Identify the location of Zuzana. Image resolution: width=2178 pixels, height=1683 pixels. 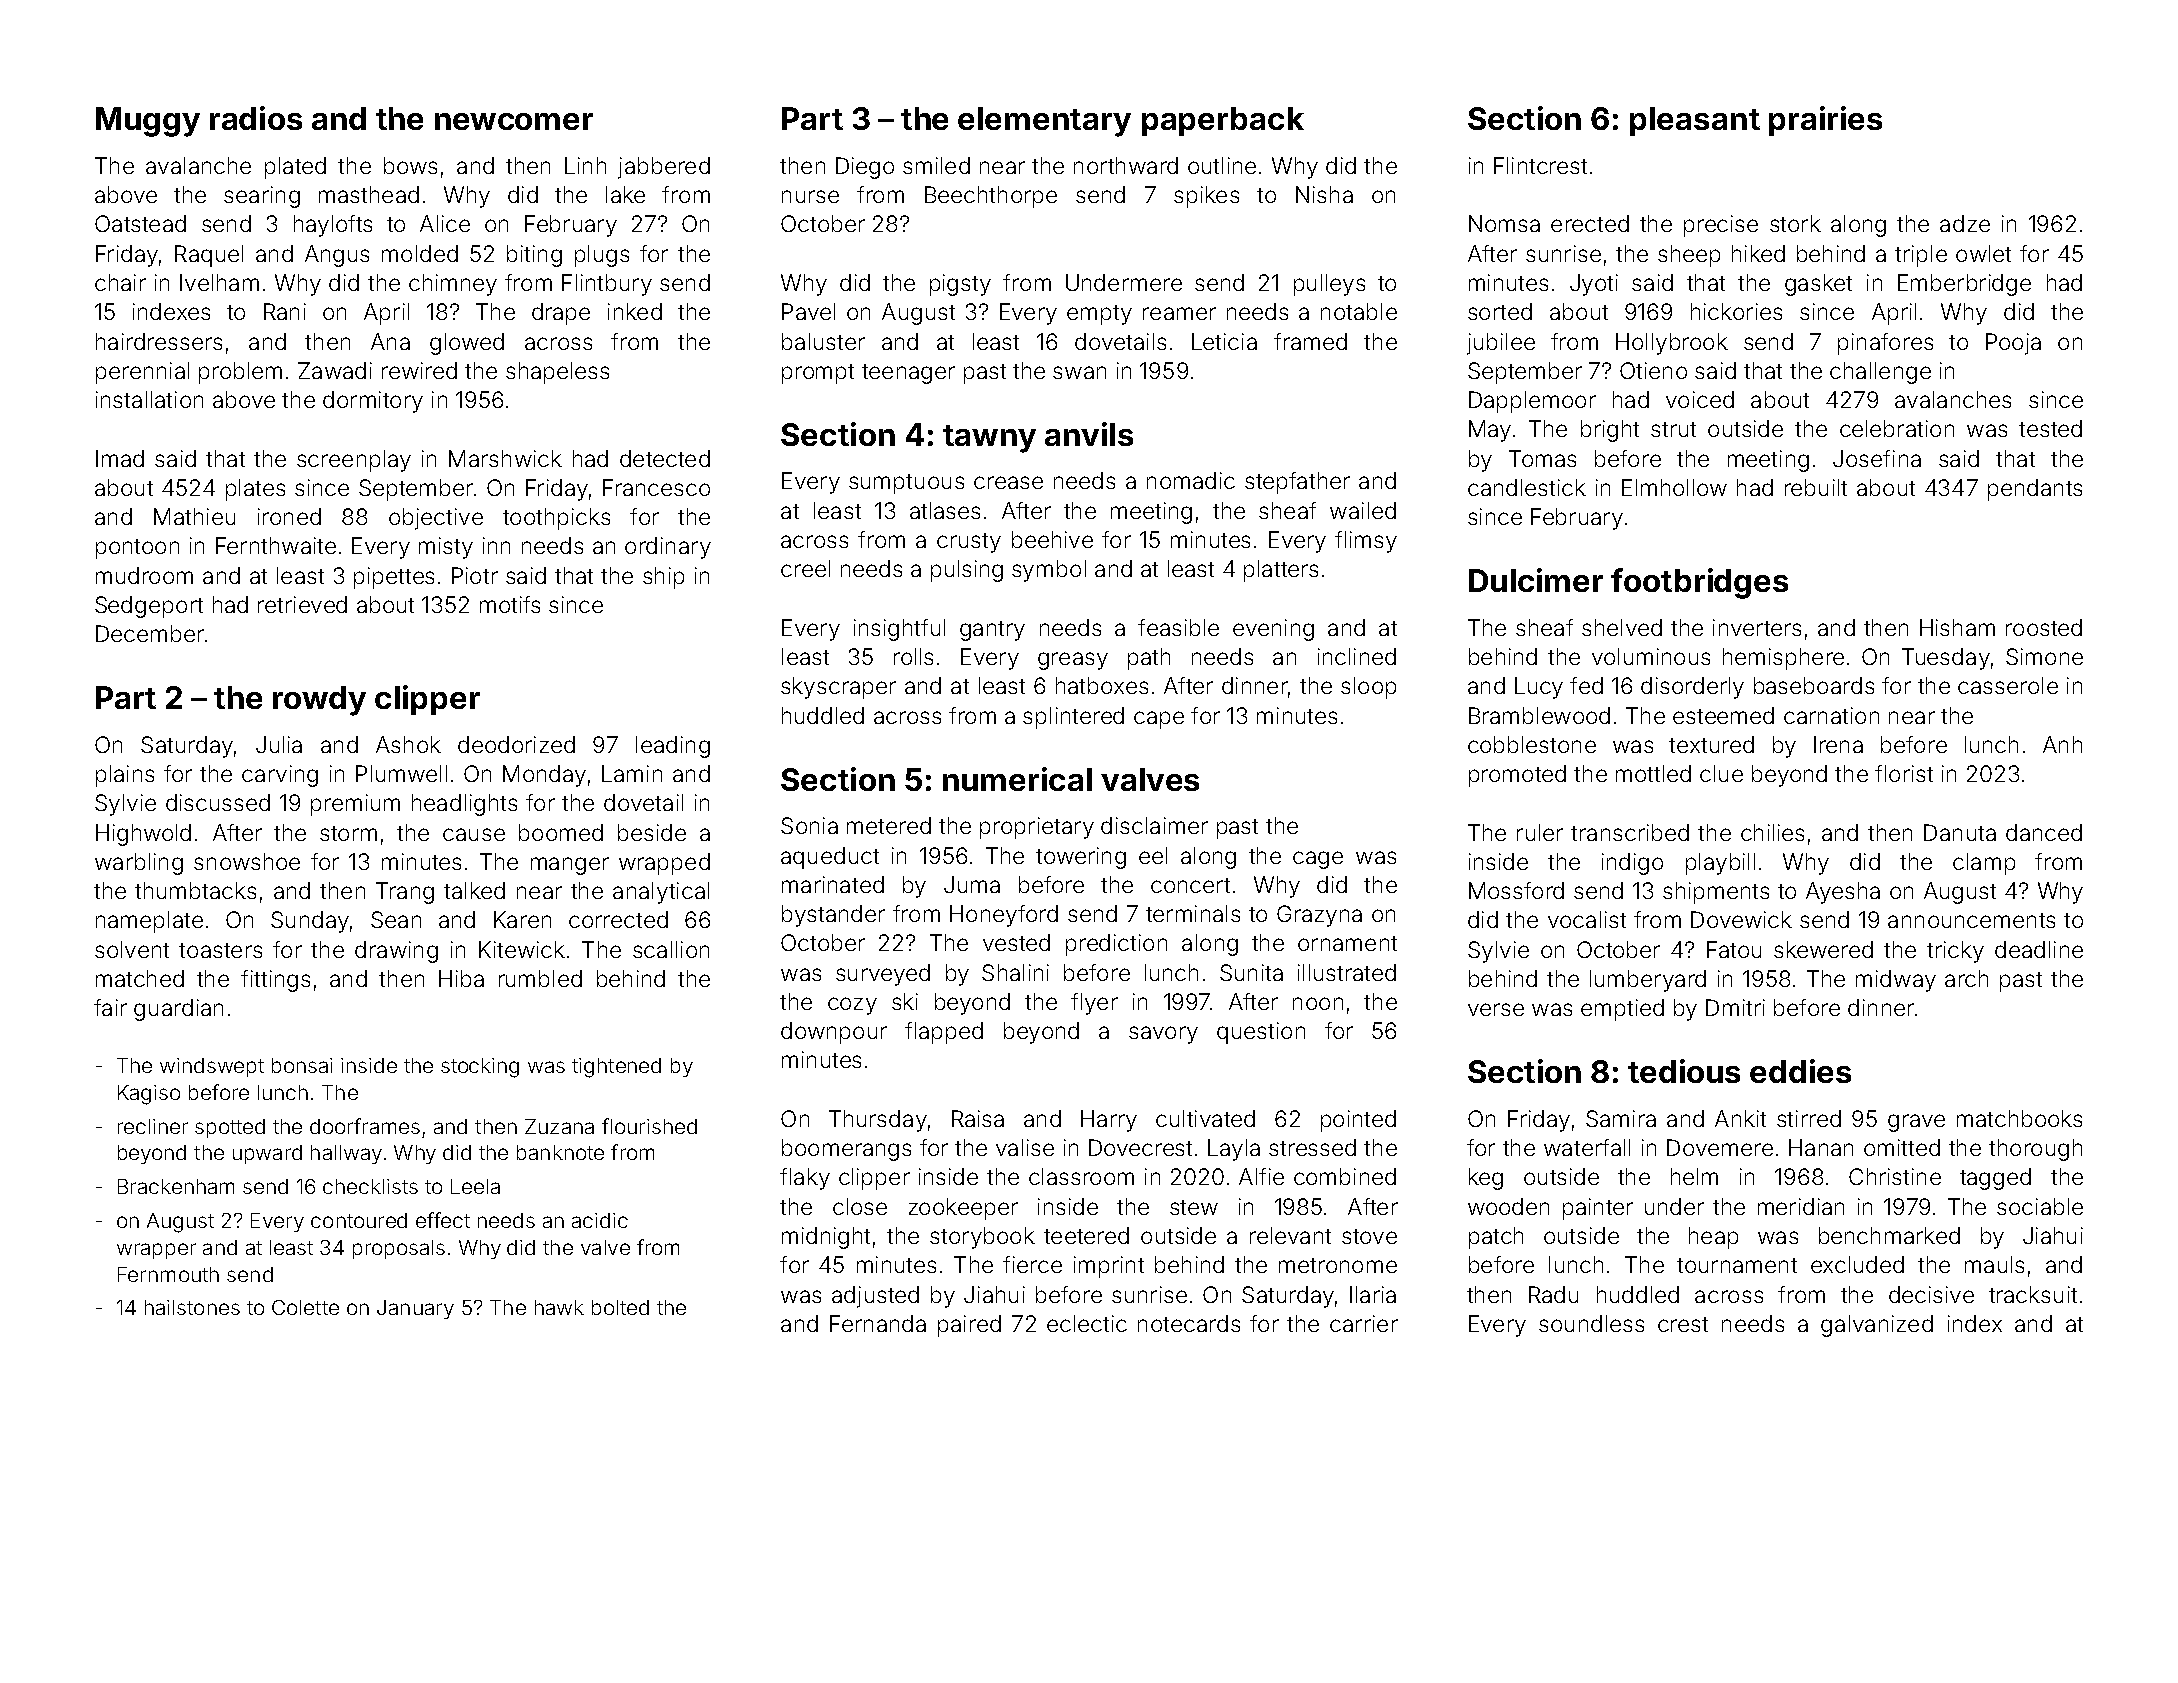
(559, 1126).
